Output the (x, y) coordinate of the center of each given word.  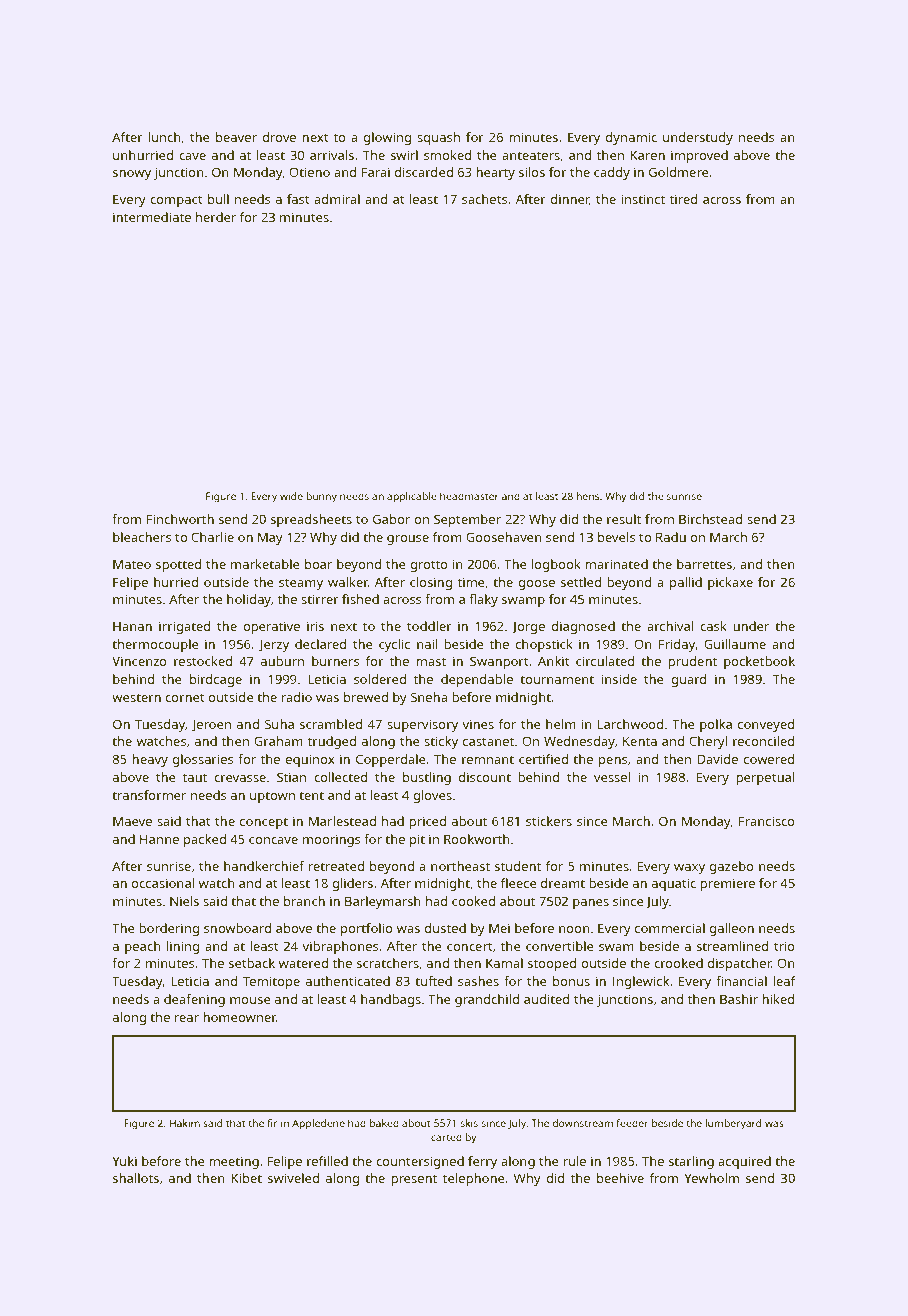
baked (384, 1123)
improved (699, 156)
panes (591, 904)
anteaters (531, 155)
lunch (164, 137)
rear (187, 1018)
